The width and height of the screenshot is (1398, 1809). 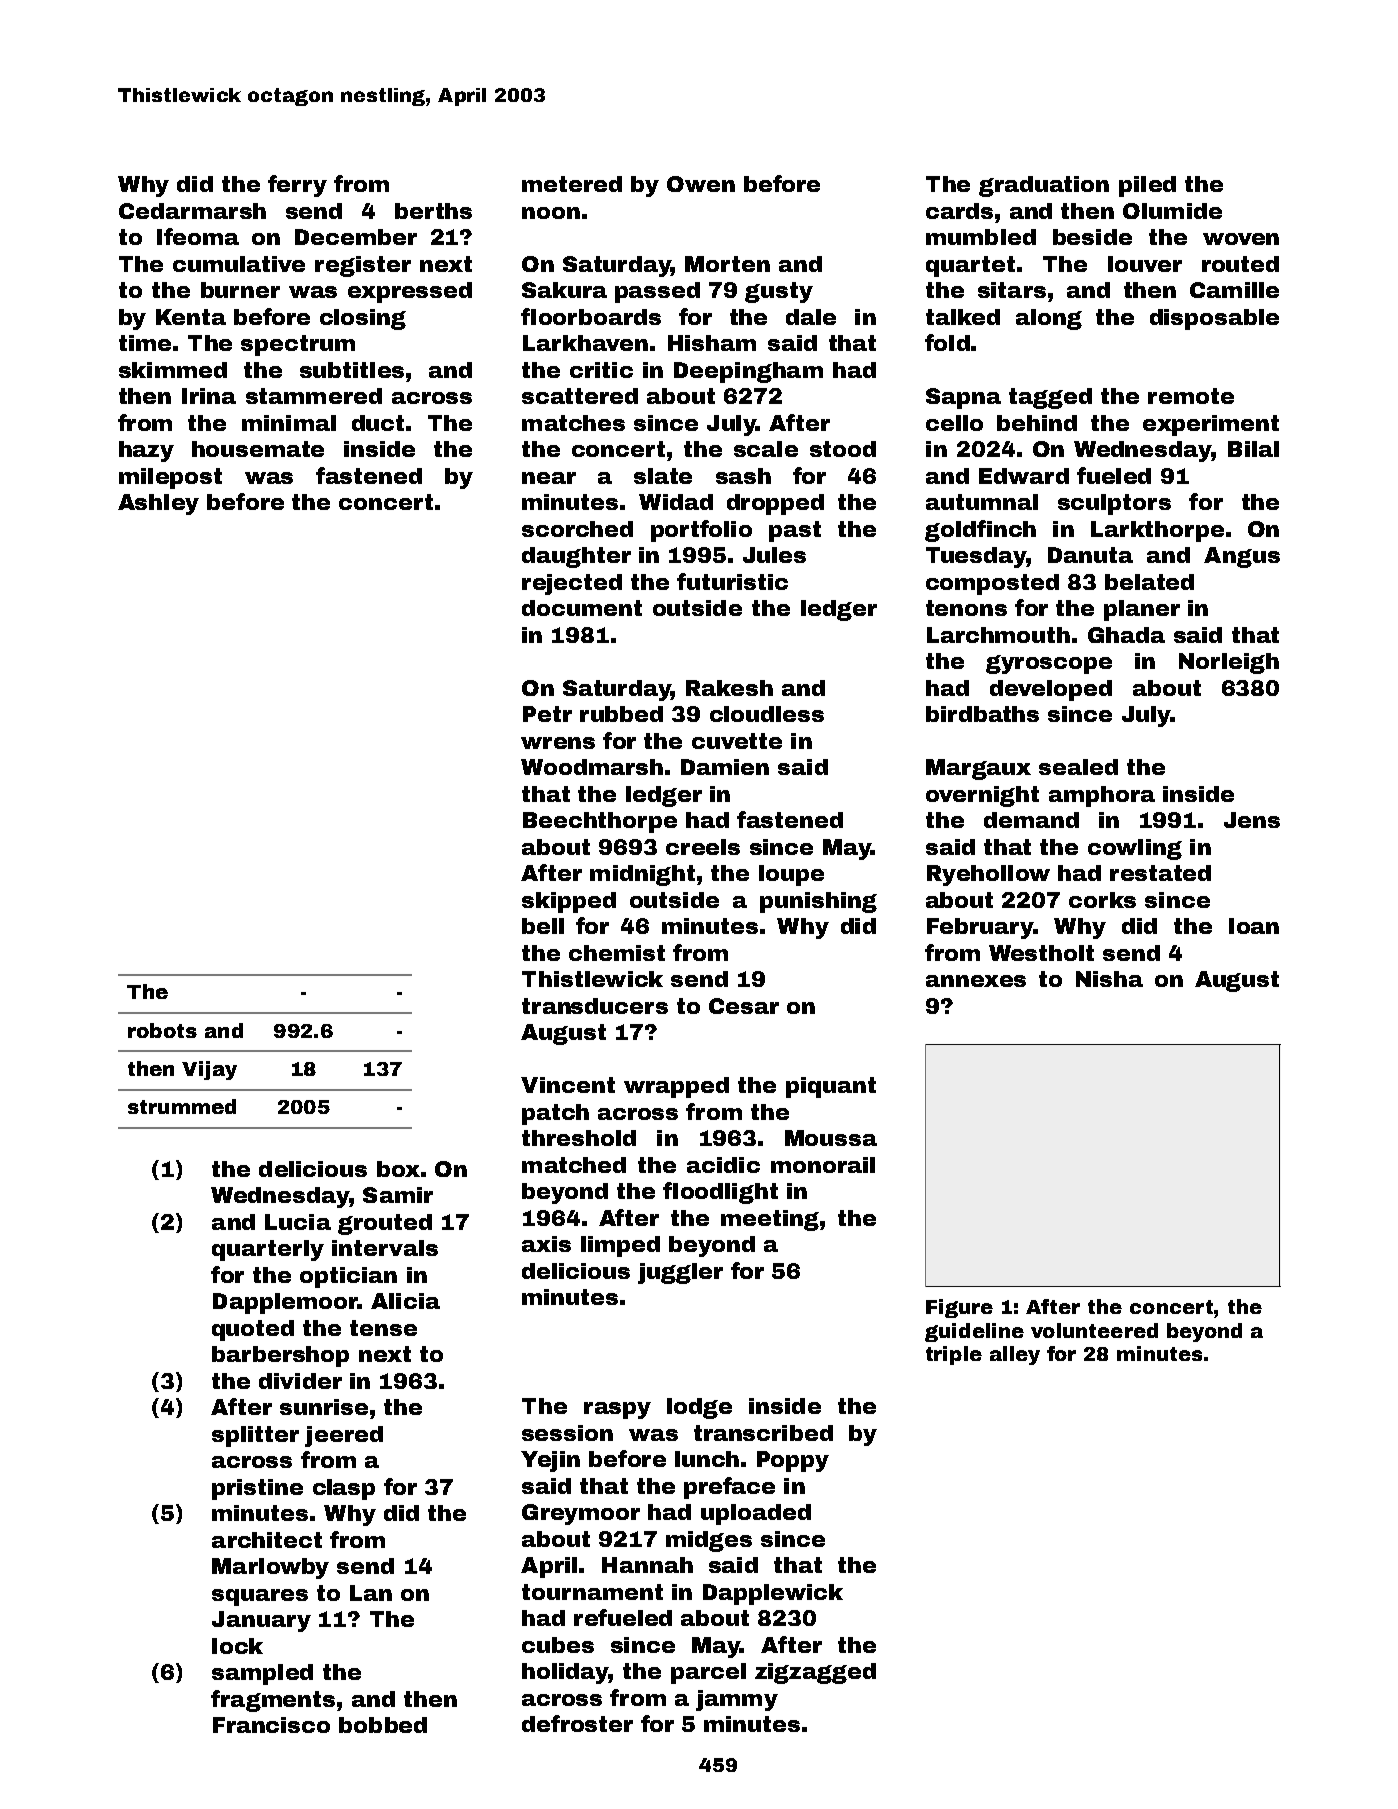 I want to click on punishing, so click(x=818, y=902).
